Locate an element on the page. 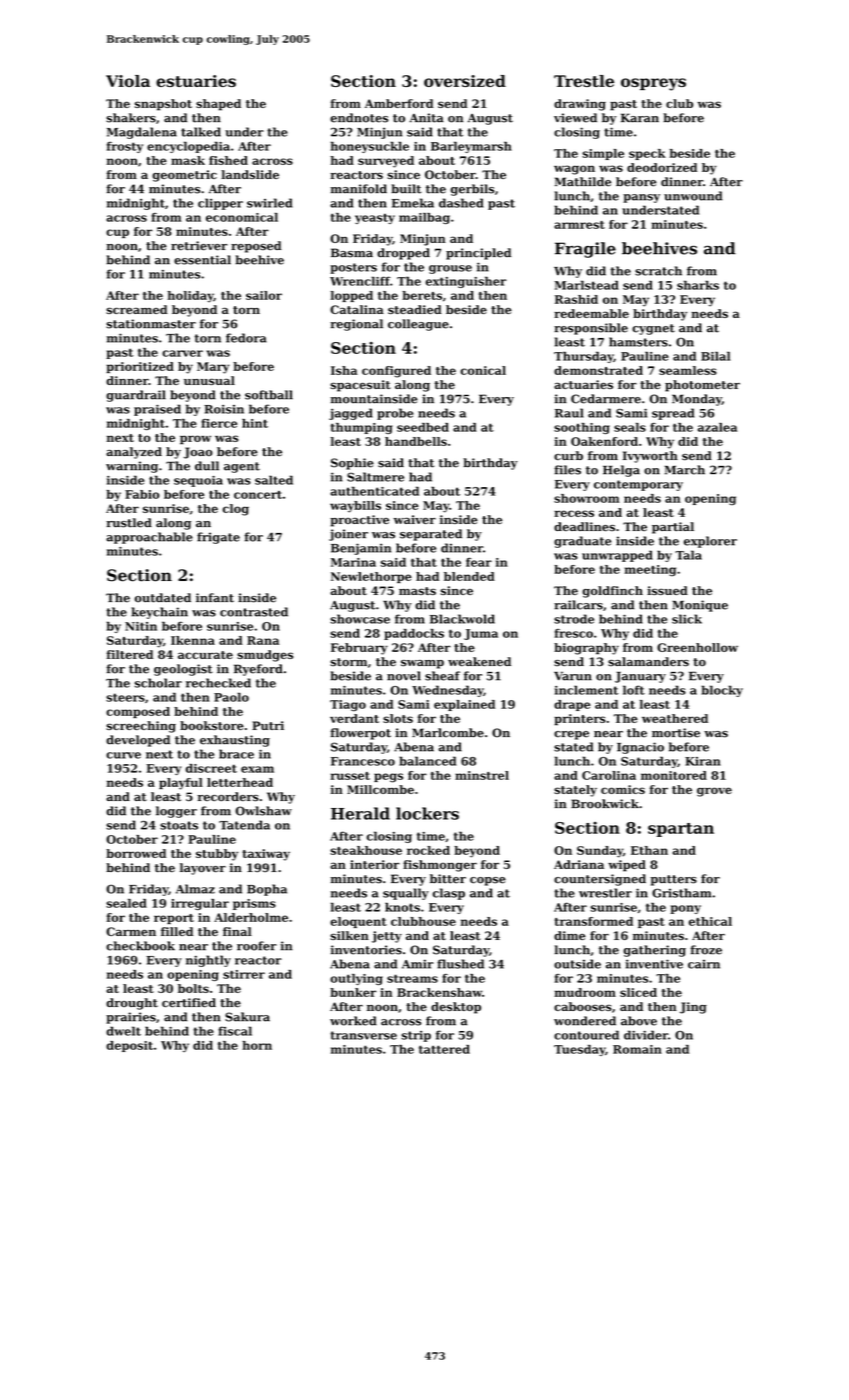  warning is located at coordinates (132, 467).
